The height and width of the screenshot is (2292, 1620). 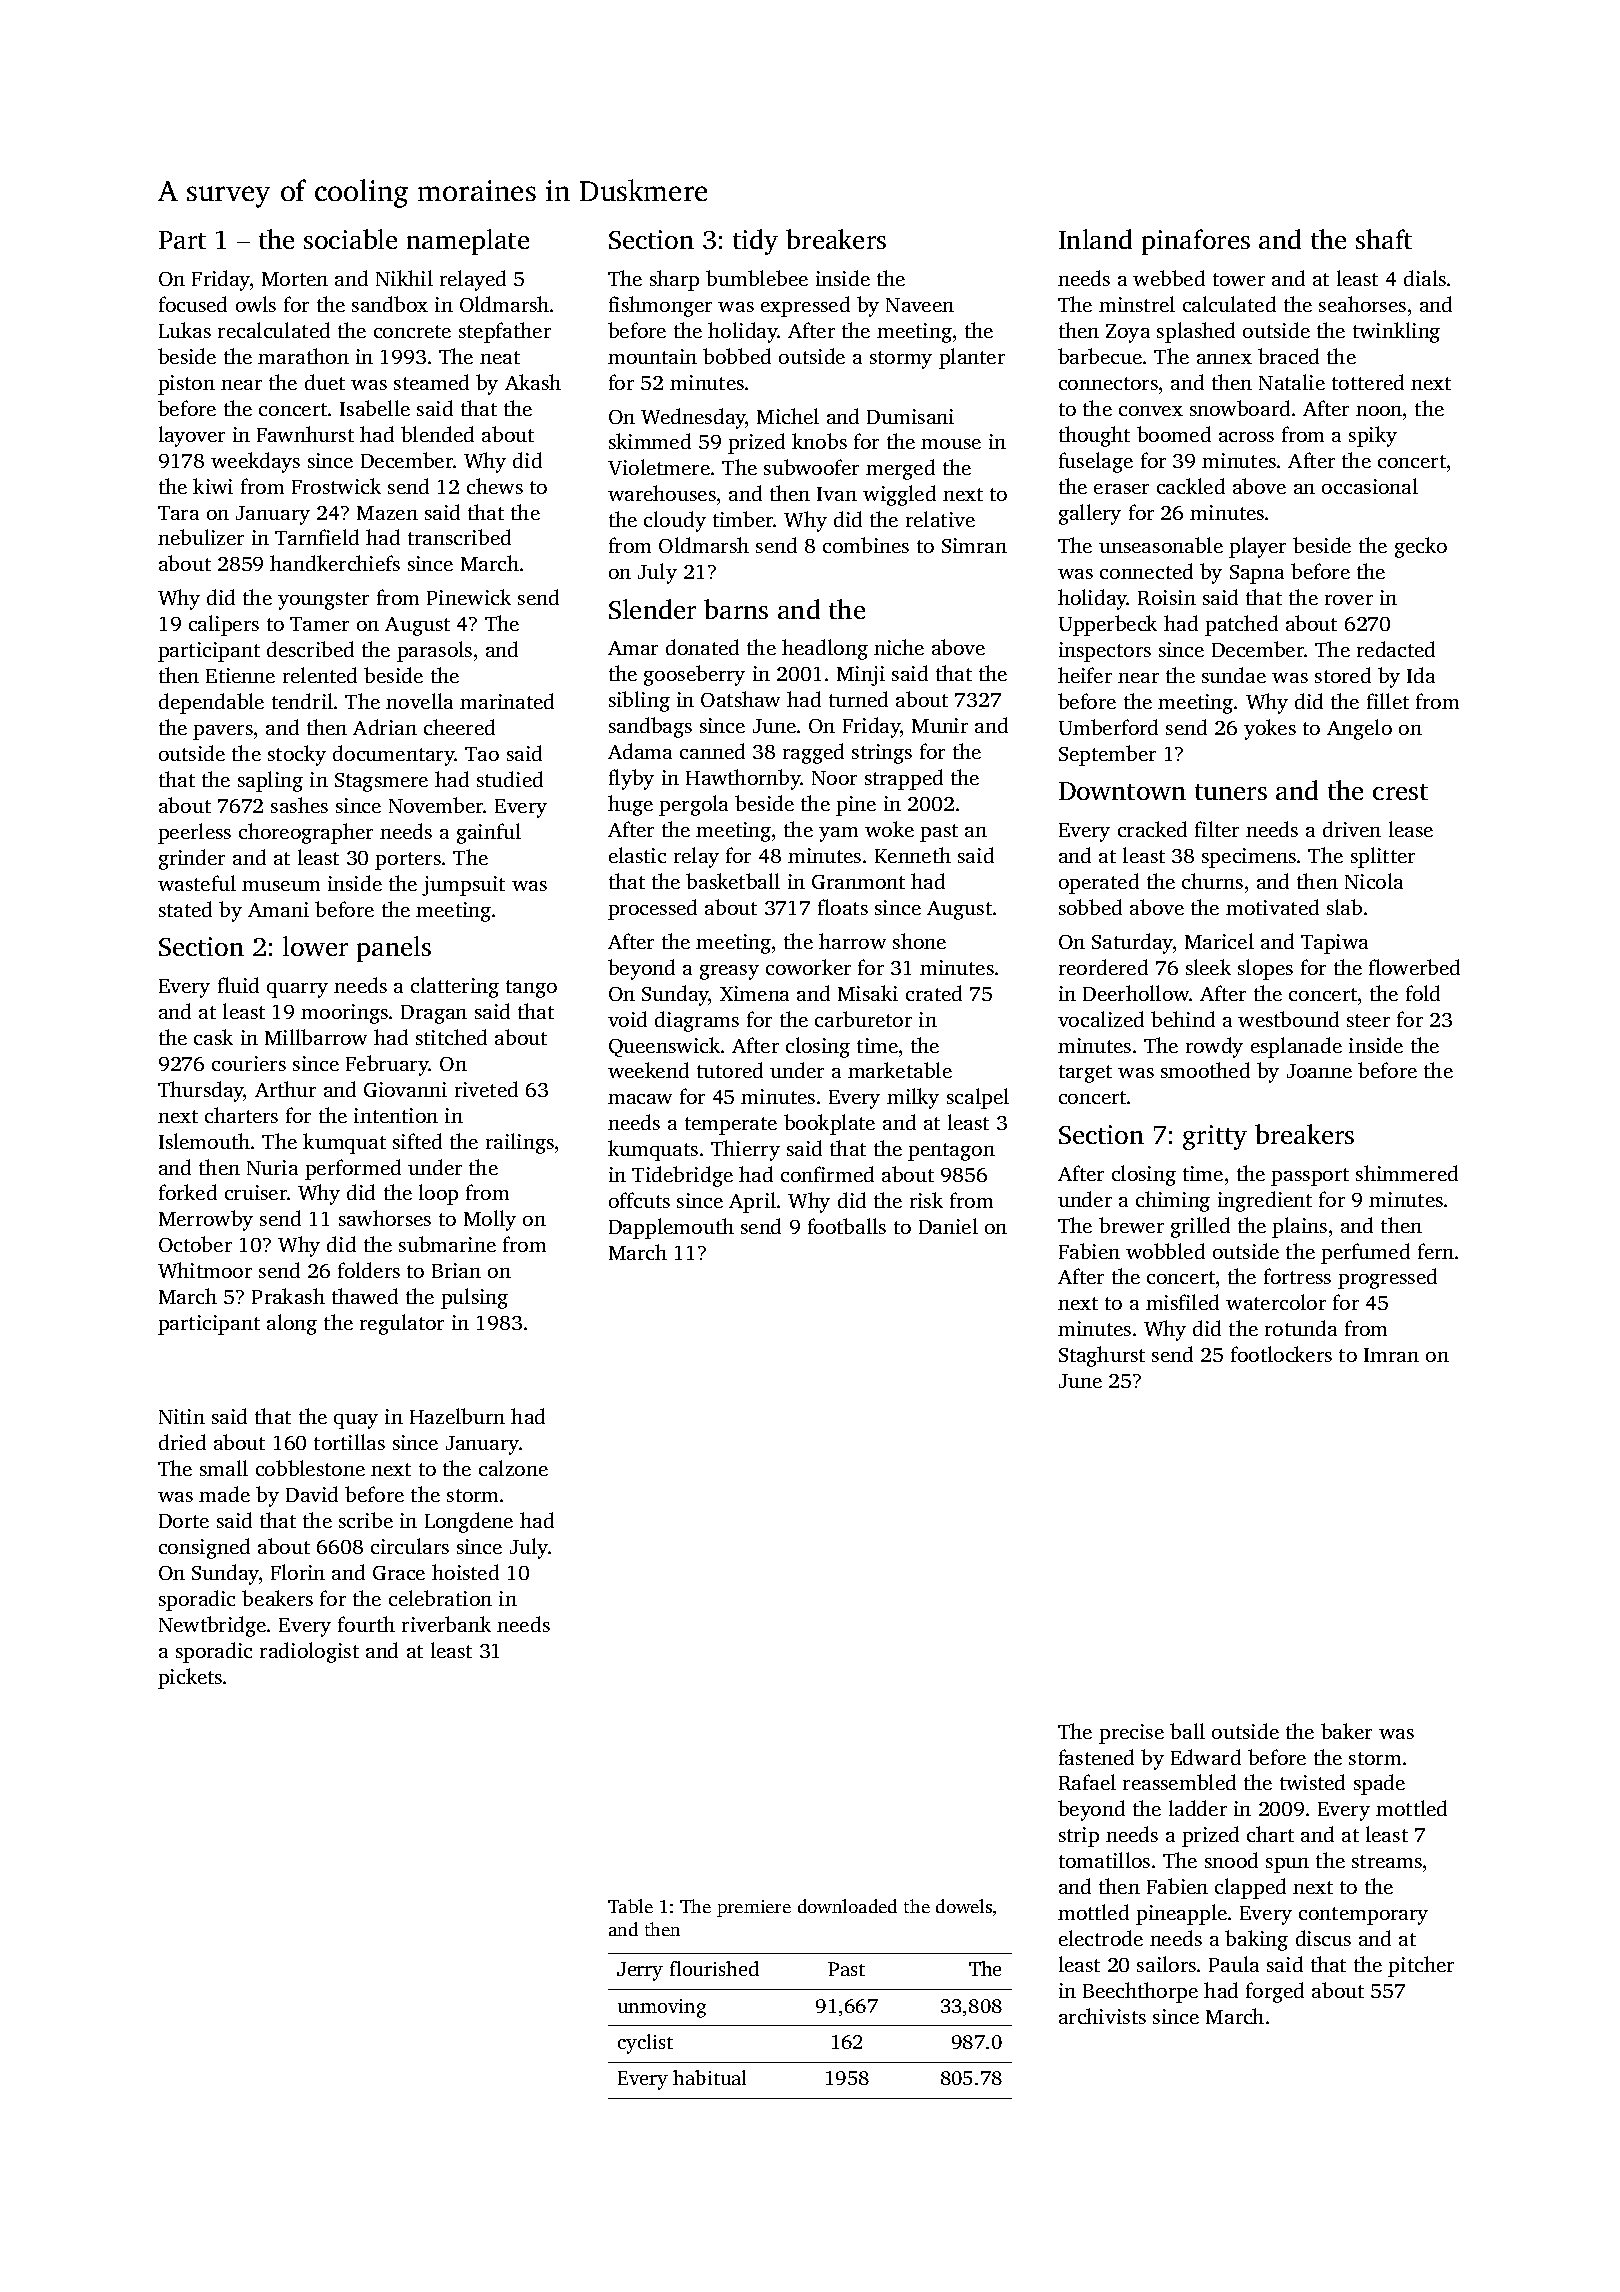 I want to click on shaft, so click(x=1384, y=239).
